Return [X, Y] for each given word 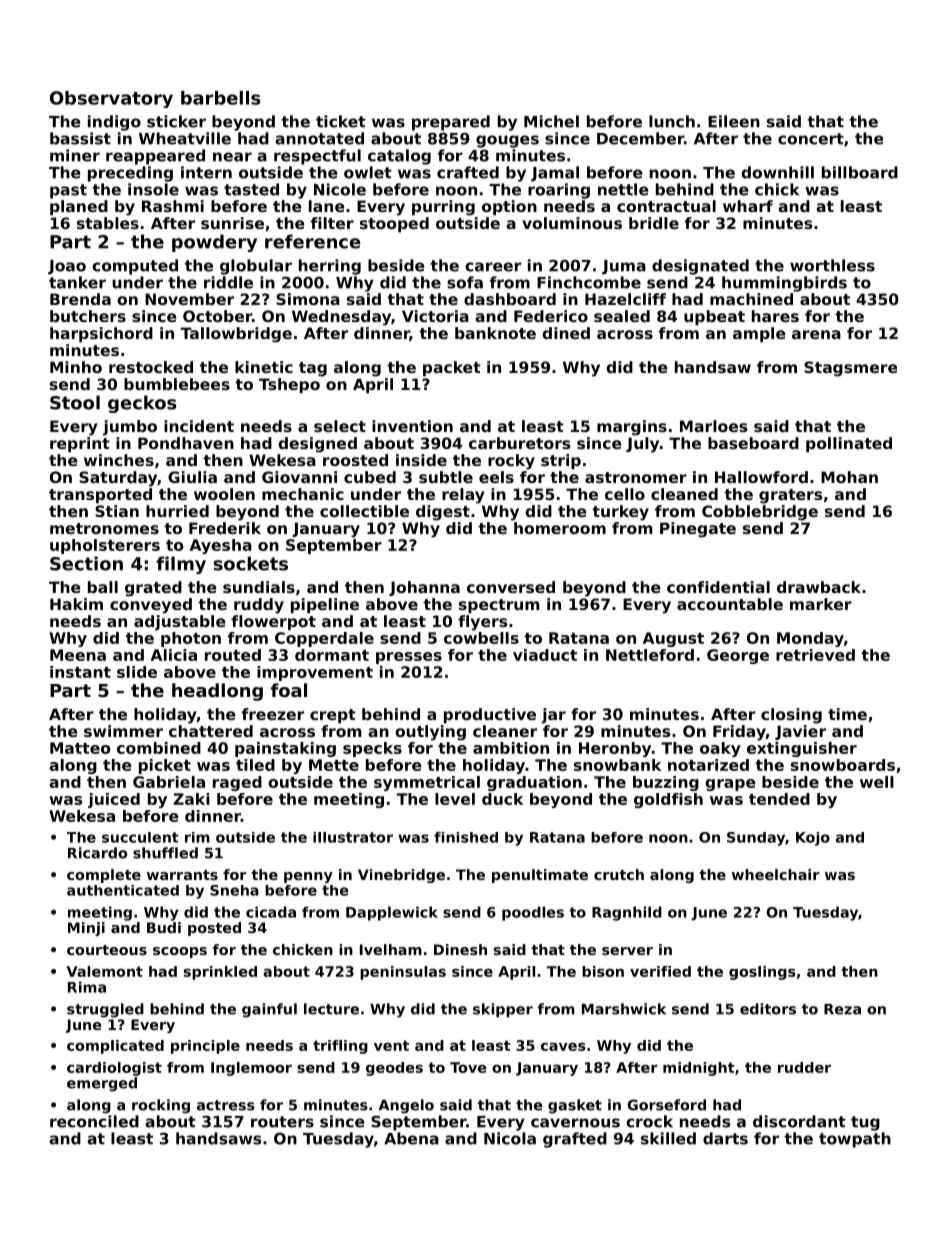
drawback [819, 587]
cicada [271, 912]
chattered [211, 731]
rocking [161, 1106]
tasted [251, 189]
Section [86, 563]
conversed [511, 587]
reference [313, 241]
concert [811, 139]
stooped [394, 224]
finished [466, 837]
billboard [860, 172]
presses [409, 658]
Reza [842, 1009]
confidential [718, 587]
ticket [341, 121]
